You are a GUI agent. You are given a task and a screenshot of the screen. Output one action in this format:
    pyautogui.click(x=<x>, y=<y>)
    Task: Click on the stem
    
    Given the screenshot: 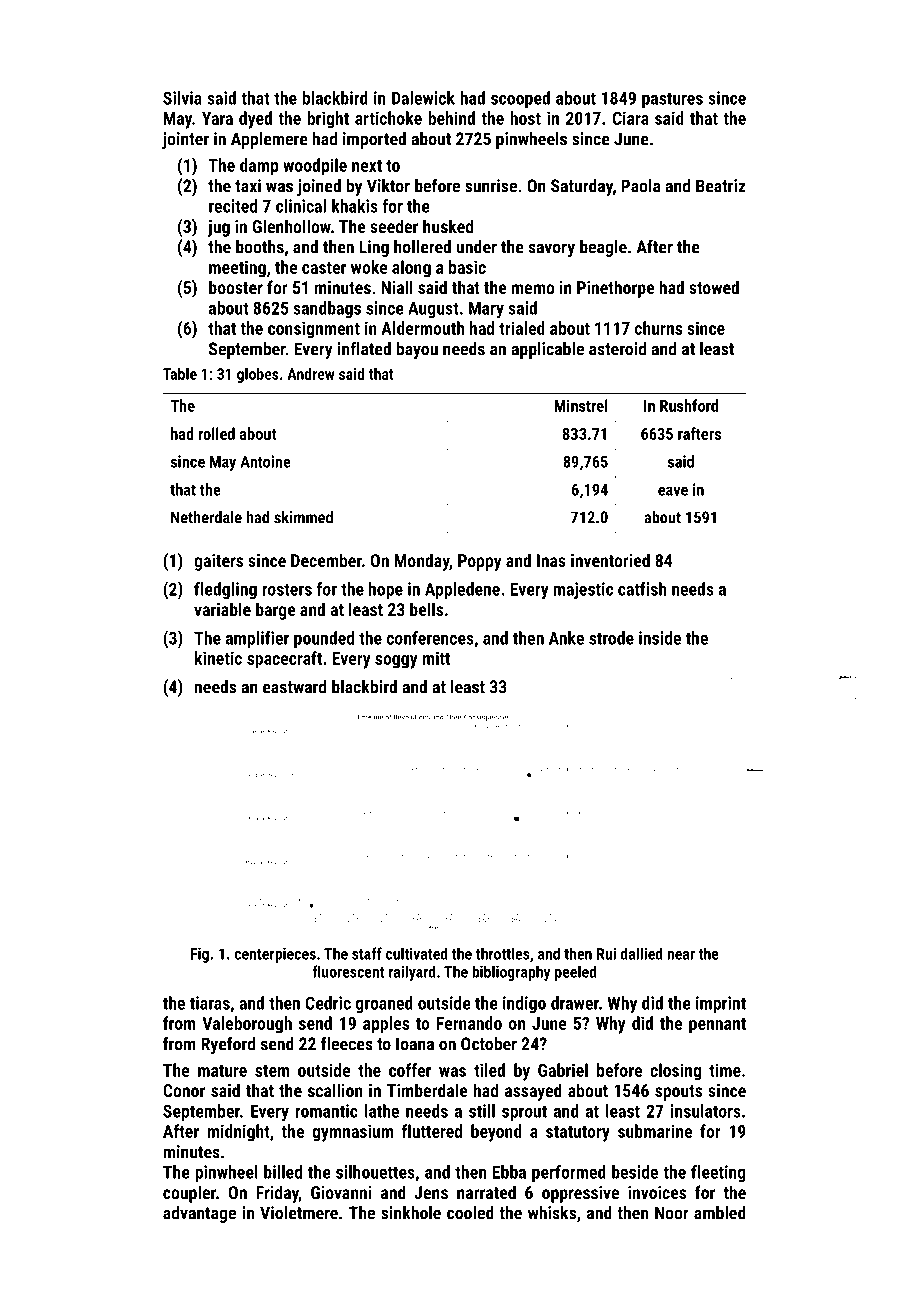 What is the action you would take?
    pyautogui.click(x=272, y=1071)
